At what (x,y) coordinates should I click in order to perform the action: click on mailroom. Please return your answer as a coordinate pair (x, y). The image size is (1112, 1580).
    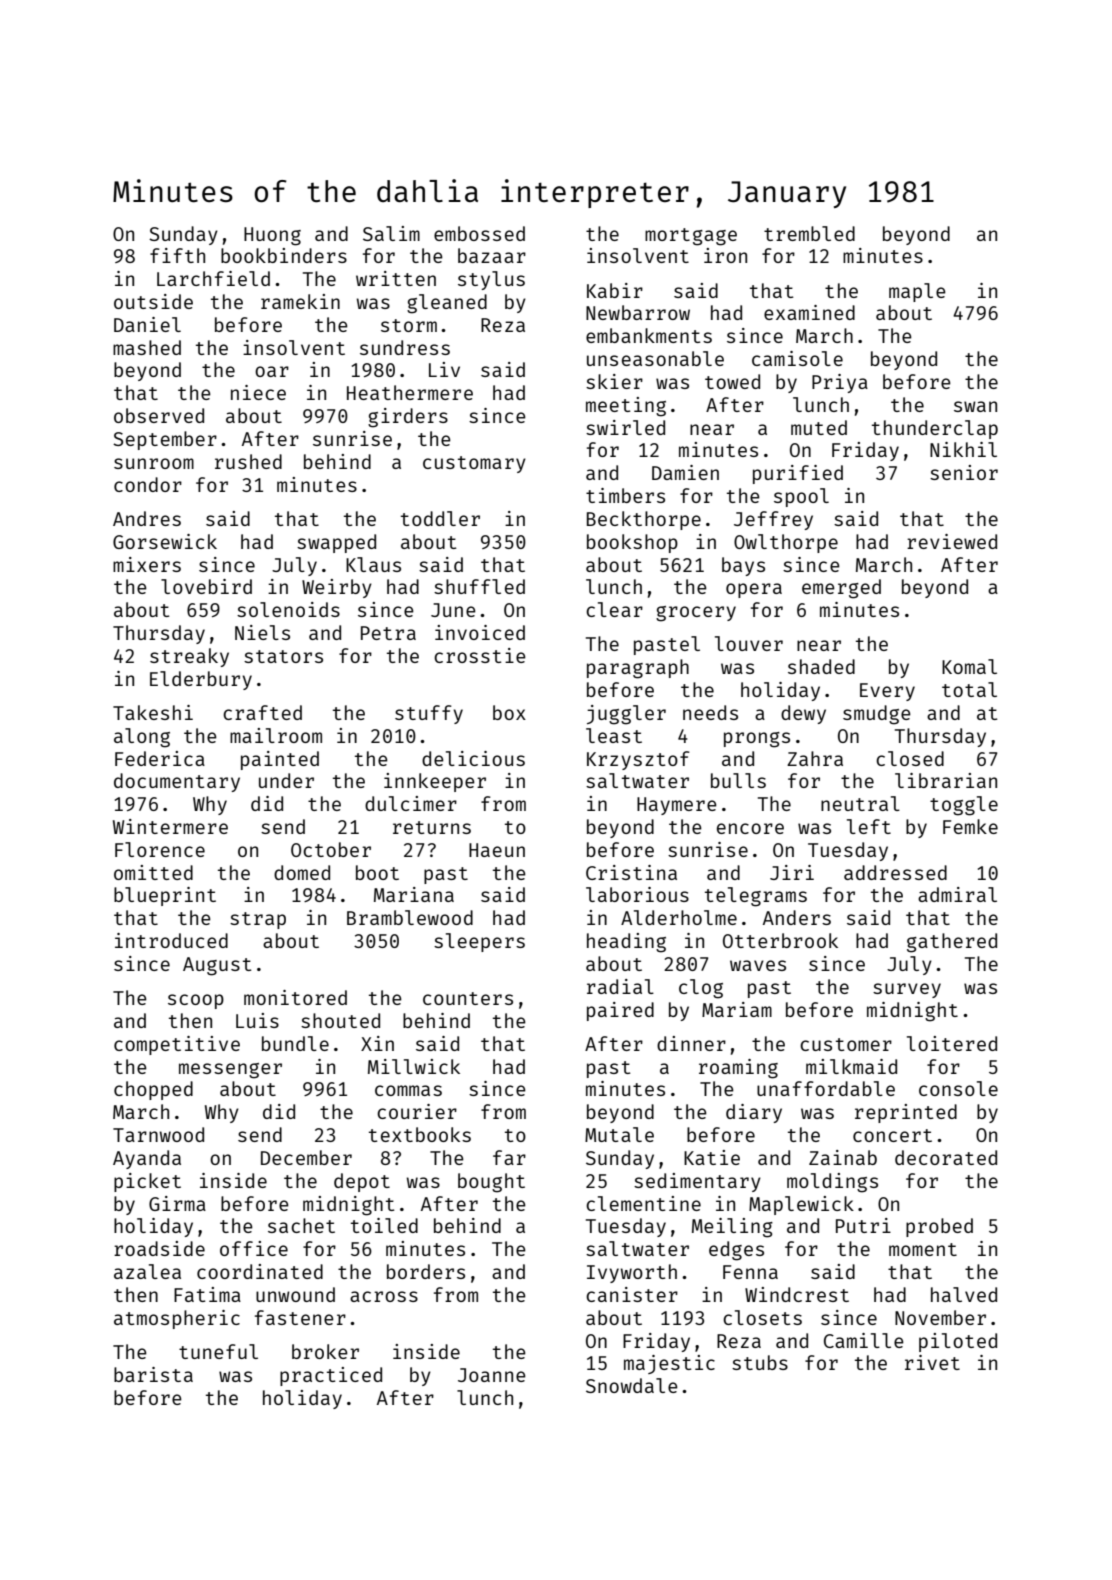
    Looking at the image, I should click on (276, 735).
